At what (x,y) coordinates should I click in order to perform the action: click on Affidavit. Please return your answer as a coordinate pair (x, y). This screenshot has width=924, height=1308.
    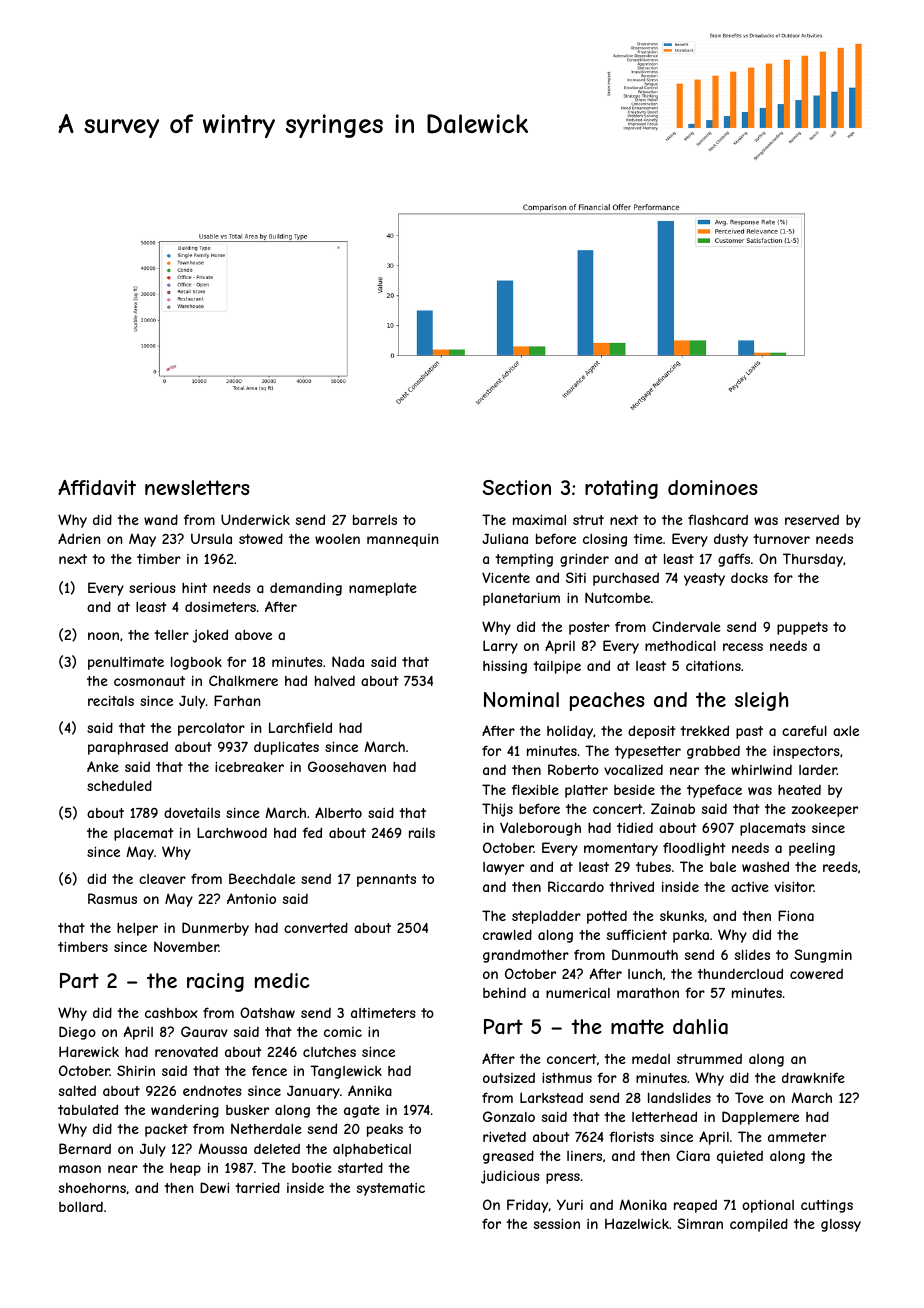
    Looking at the image, I should click on (97, 487).
